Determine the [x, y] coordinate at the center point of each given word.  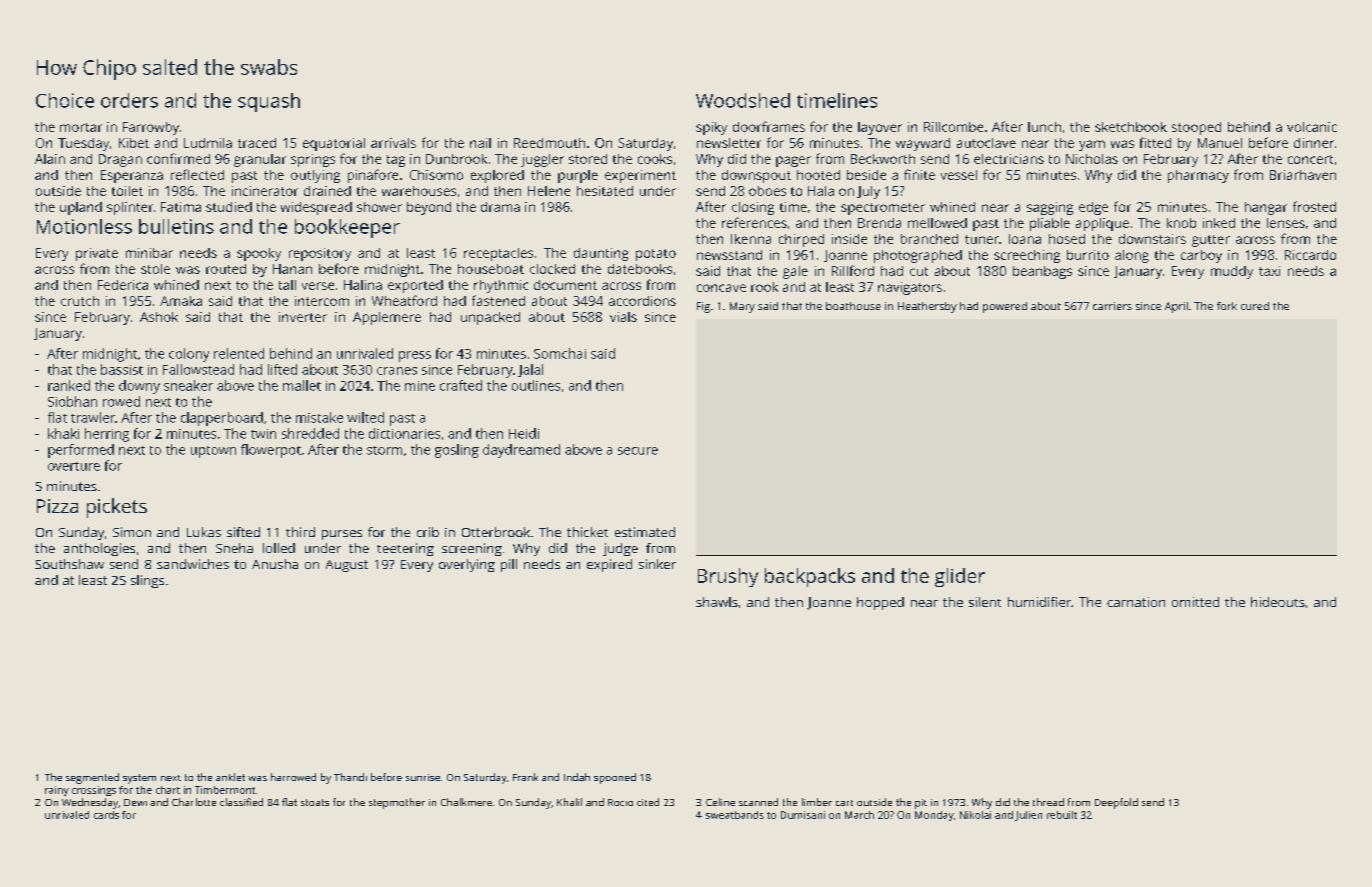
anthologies [99, 549]
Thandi [350, 777]
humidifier [1039, 602]
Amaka [181, 301]
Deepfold [1116, 803]
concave [721, 288]
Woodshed [743, 100]
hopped [880, 603]
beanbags [1042, 272]
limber [817, 802]
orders [129, 100]
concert [1310, 159]
